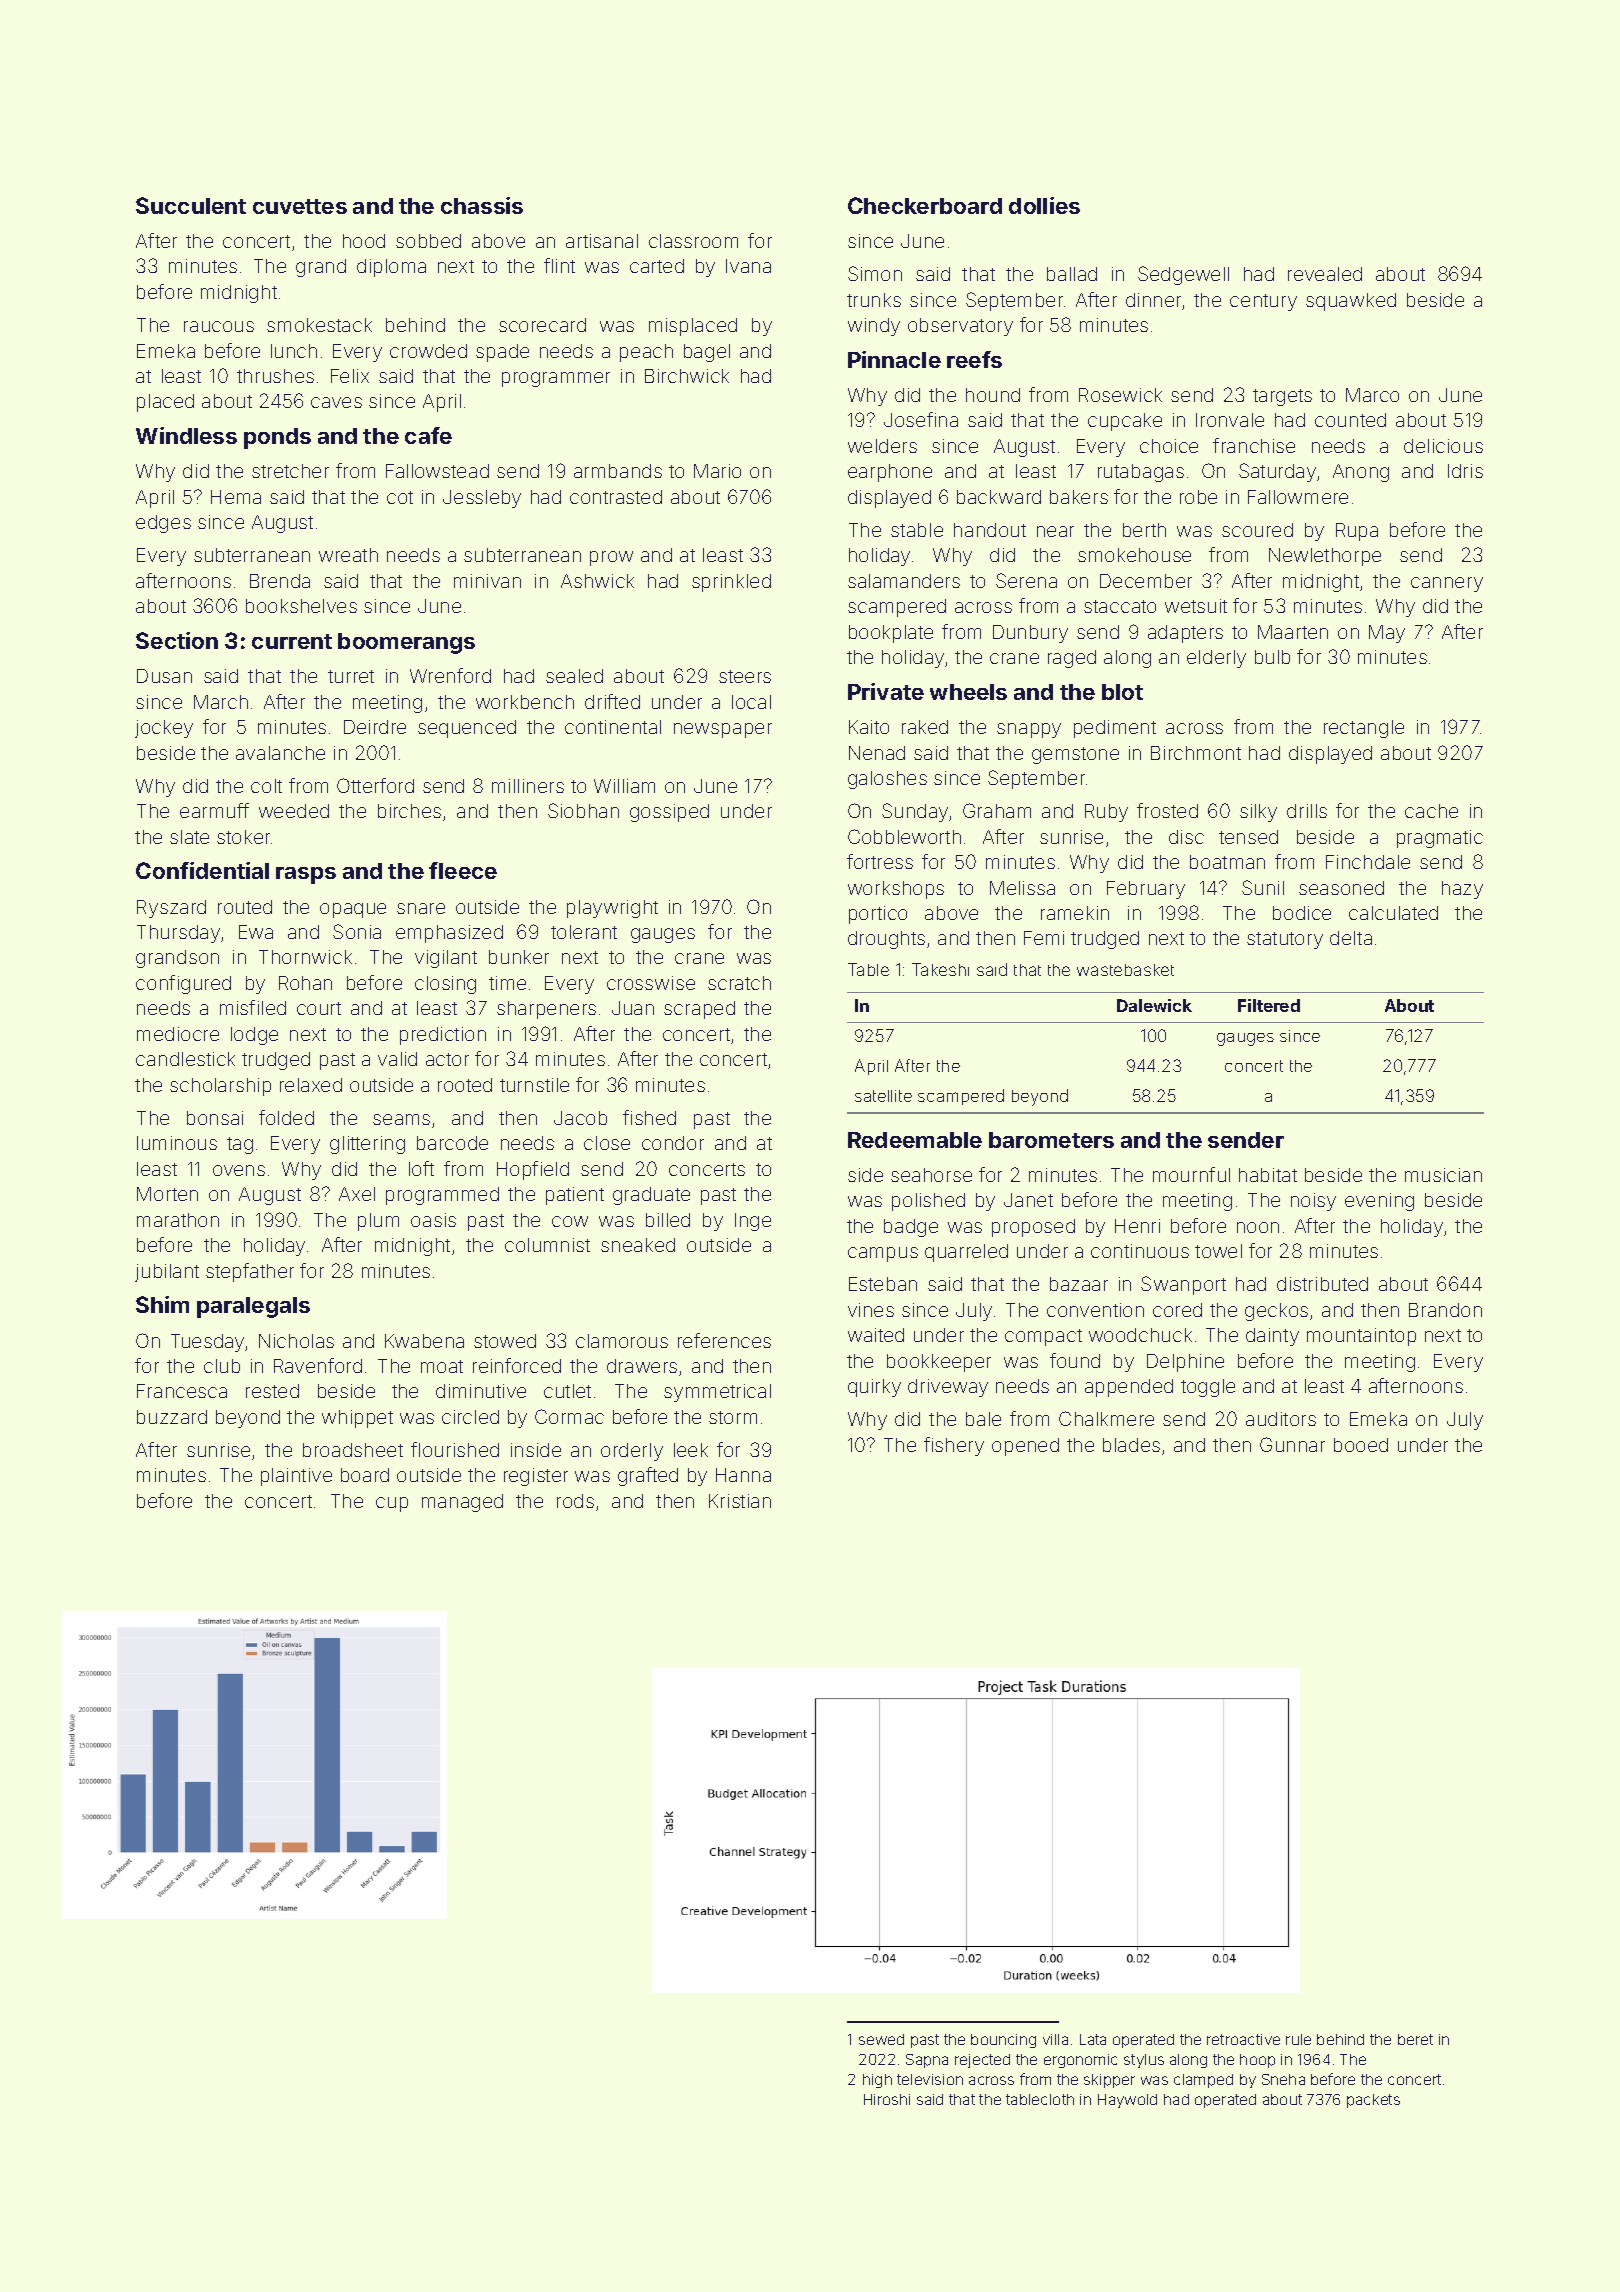 Image resolution: width=1620 pixels, height=2292 pixels. Describe the element at coordinates (1127, 2101) in the screenshot. I see `Haywold` at that location.
